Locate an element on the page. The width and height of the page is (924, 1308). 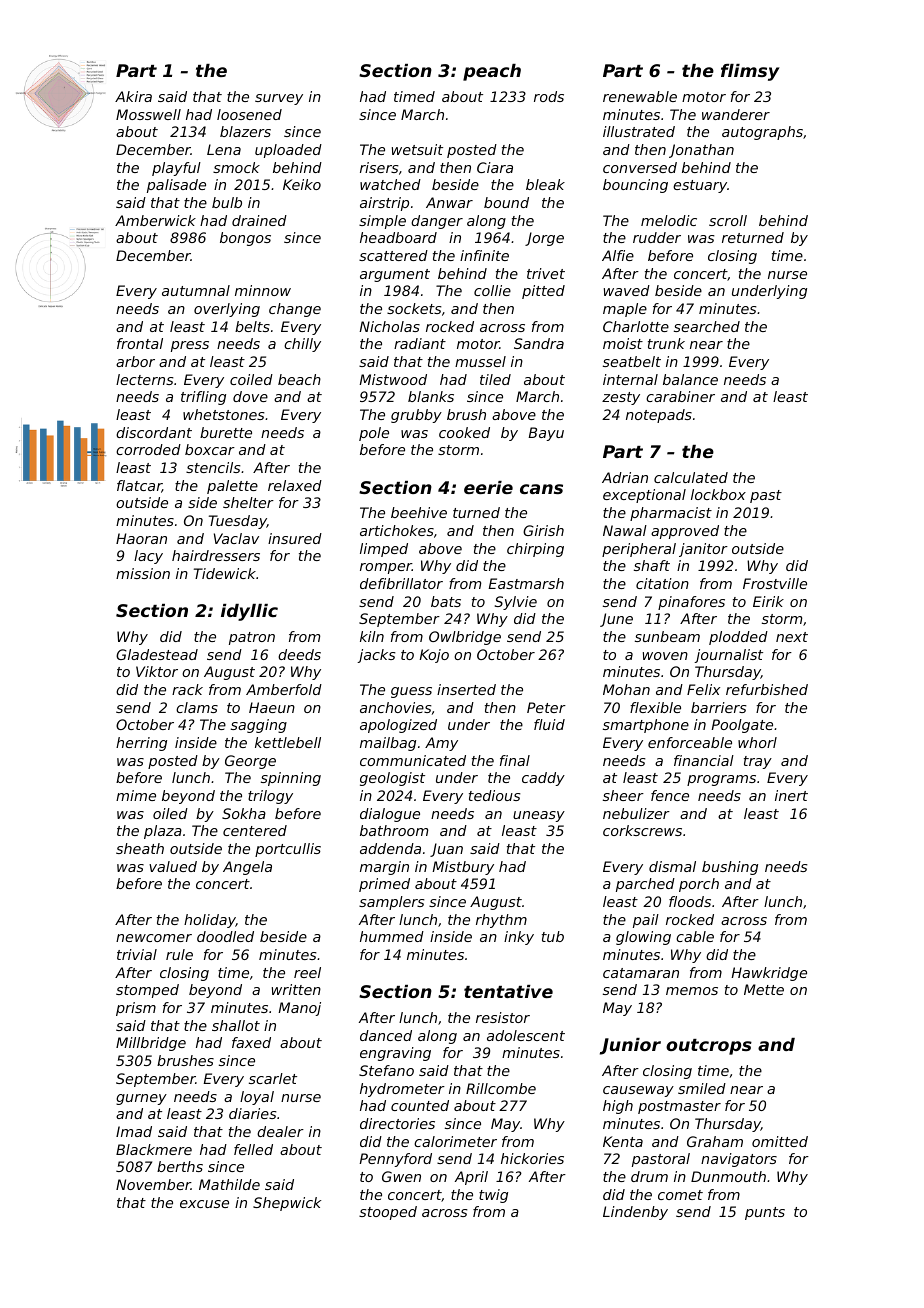
rods is located at coordinates (549, 96).
